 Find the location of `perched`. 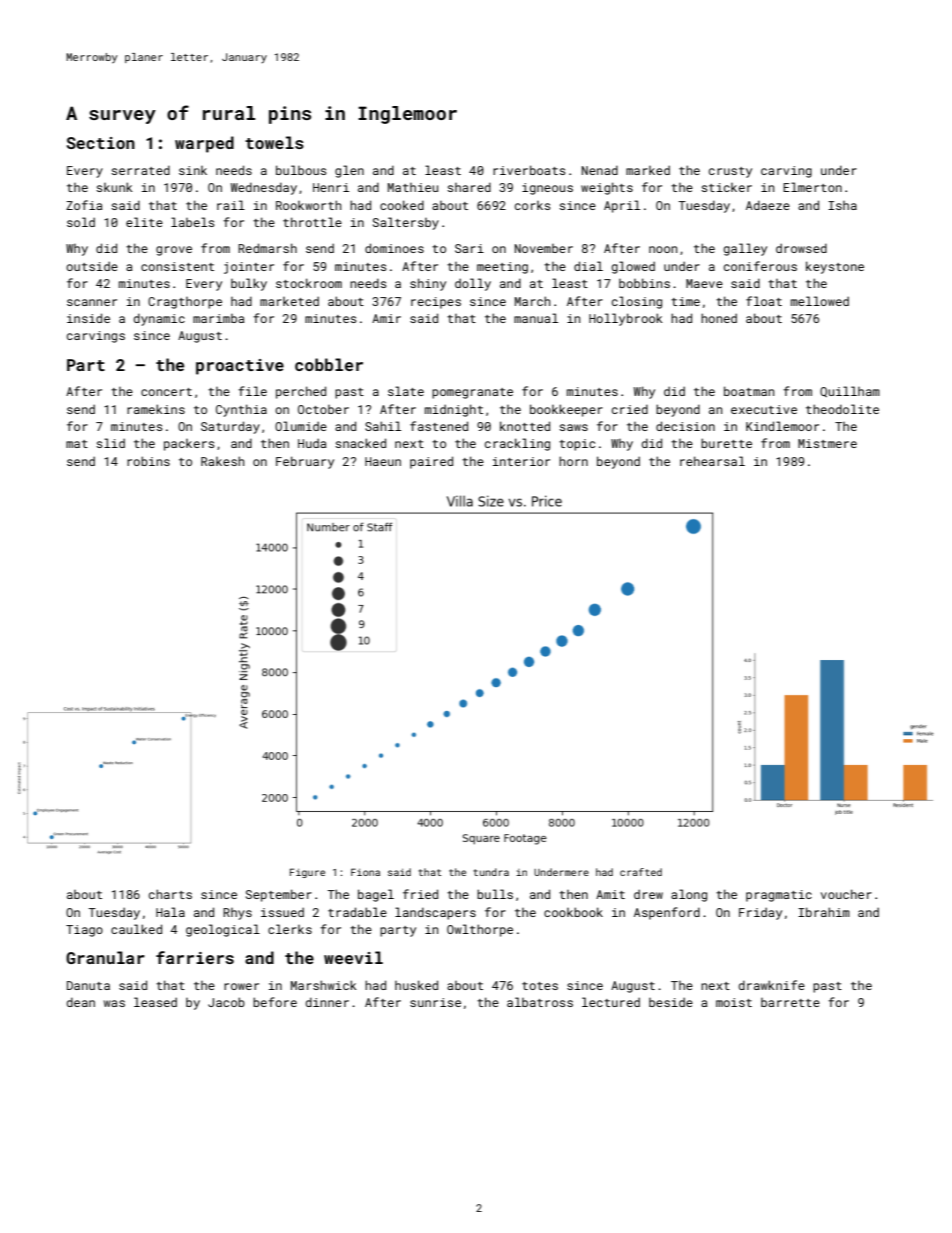

perched is located at coordinates (301, 392).
